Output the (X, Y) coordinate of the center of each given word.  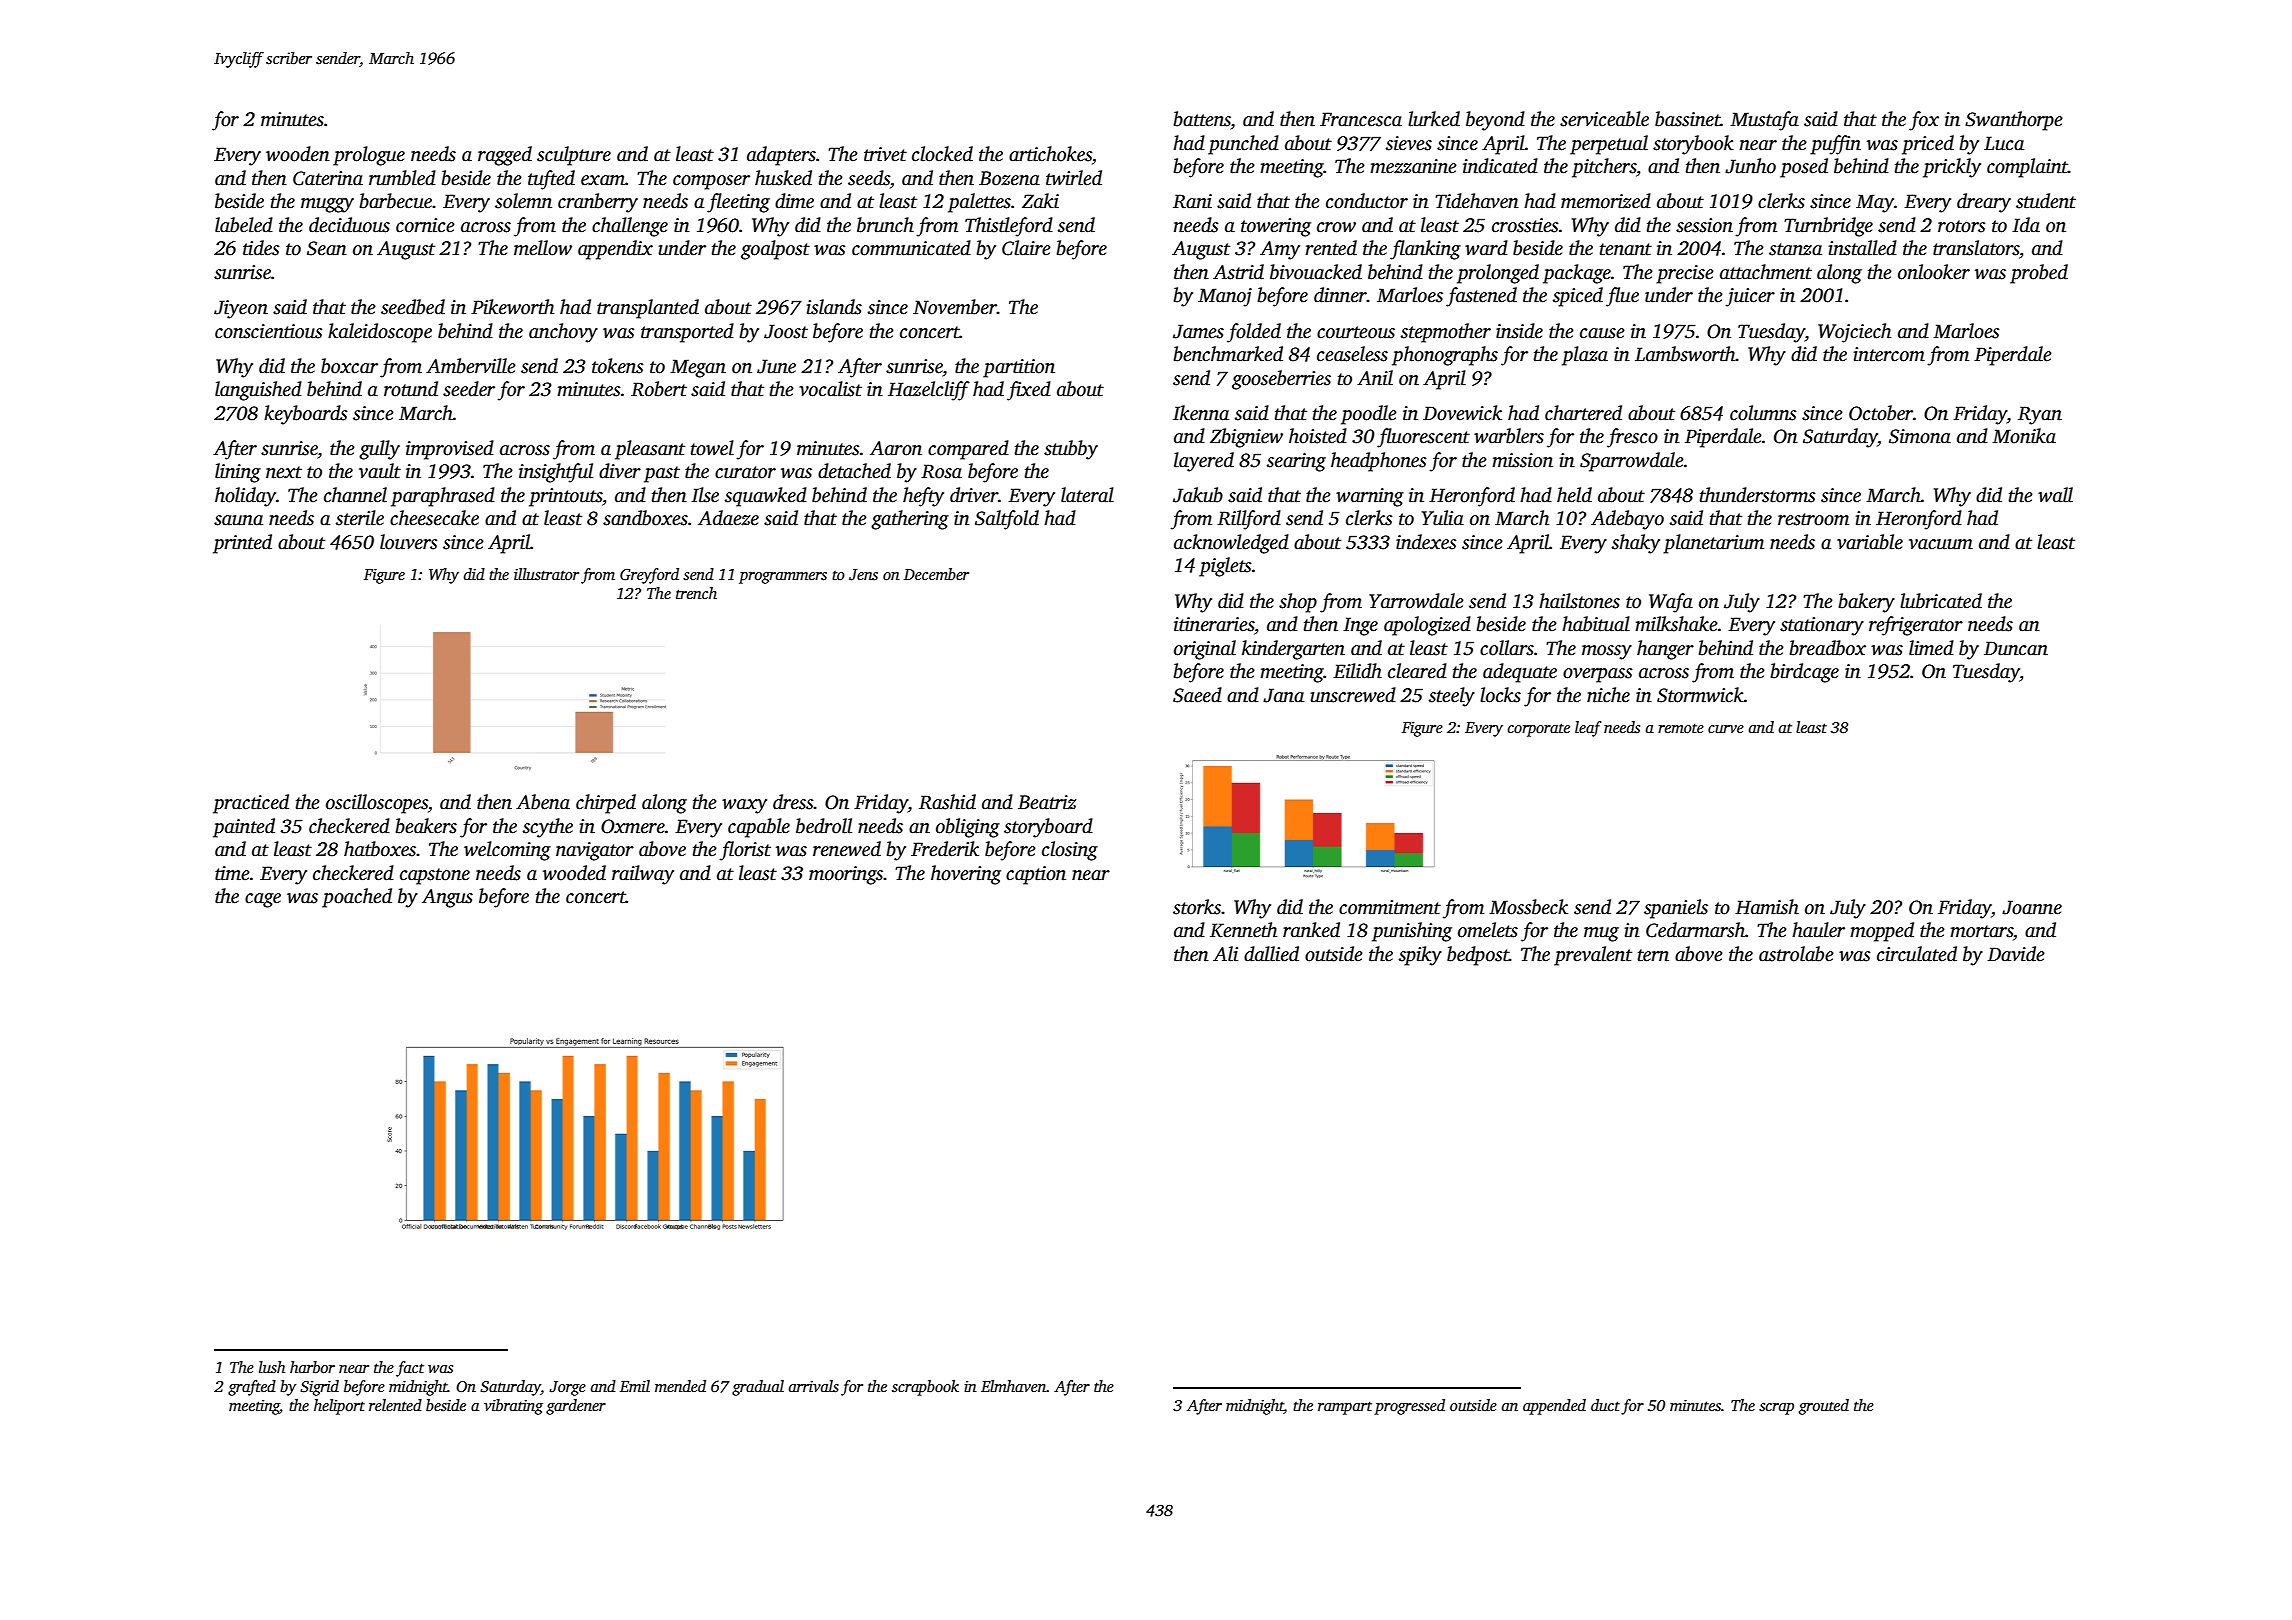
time (232, 873)
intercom (1889, 354)
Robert (659, 389)
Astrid (1238, 272)
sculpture (574, 156)
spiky (1420, 956)
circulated (1917, 954)
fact (410, 1369)
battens (1202, 119)
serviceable (1604, 119)
